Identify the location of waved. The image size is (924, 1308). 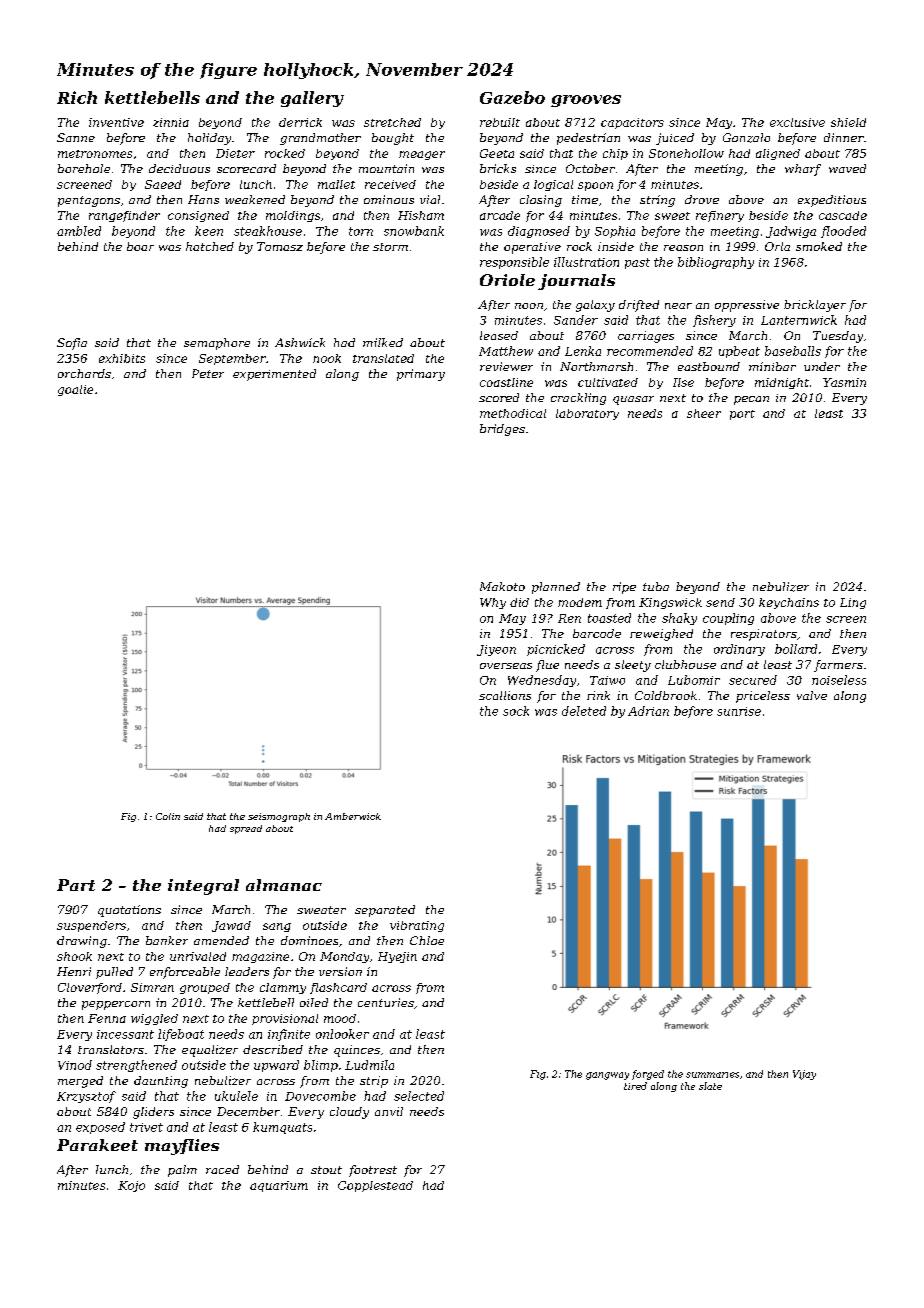
(847, 168).
